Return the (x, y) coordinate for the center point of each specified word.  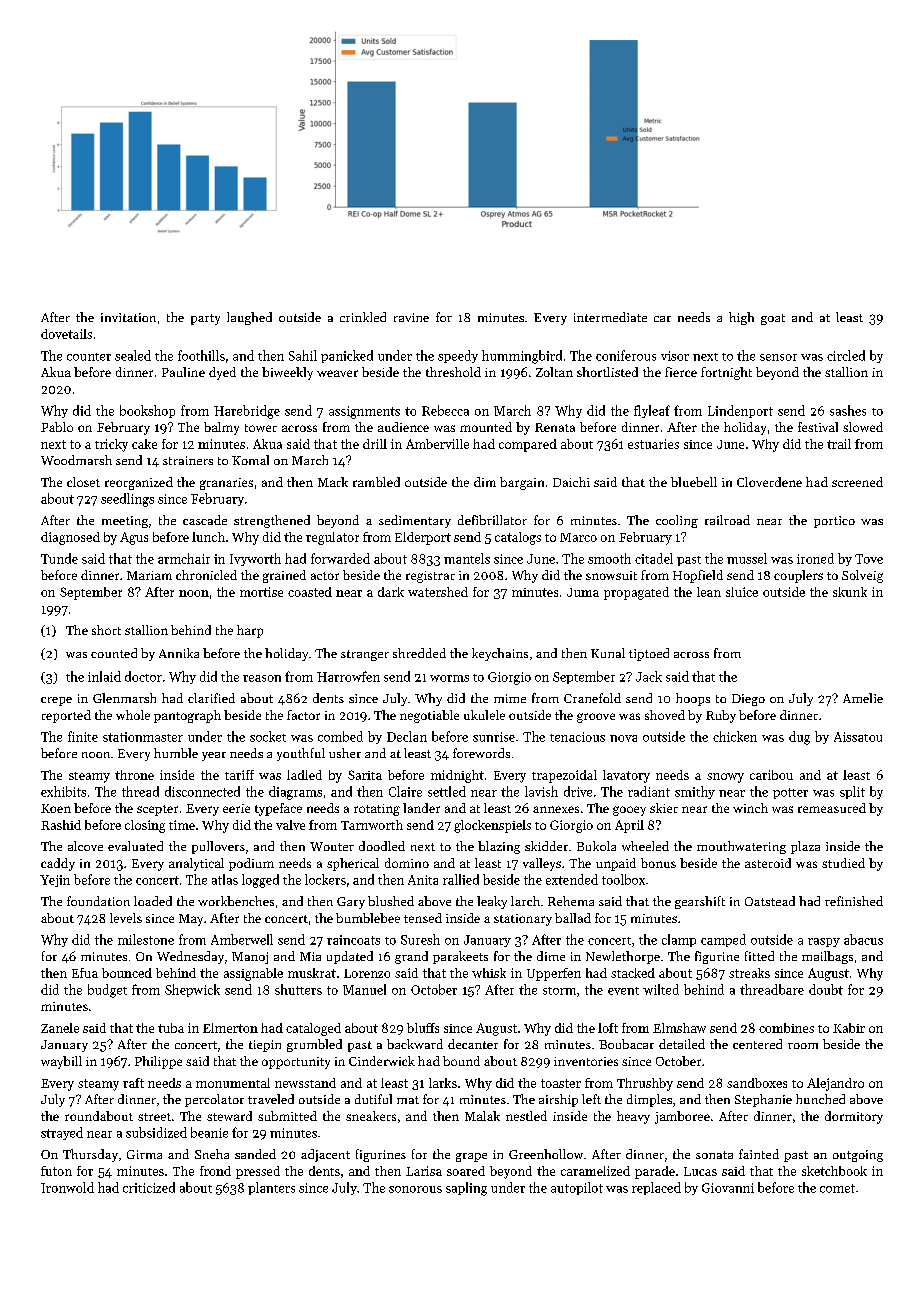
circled (846, 355)
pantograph (187, 716)
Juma (583, 592)
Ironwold (67, 1187)
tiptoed (649, 654)
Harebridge (247, 412)
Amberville (437, 444)
